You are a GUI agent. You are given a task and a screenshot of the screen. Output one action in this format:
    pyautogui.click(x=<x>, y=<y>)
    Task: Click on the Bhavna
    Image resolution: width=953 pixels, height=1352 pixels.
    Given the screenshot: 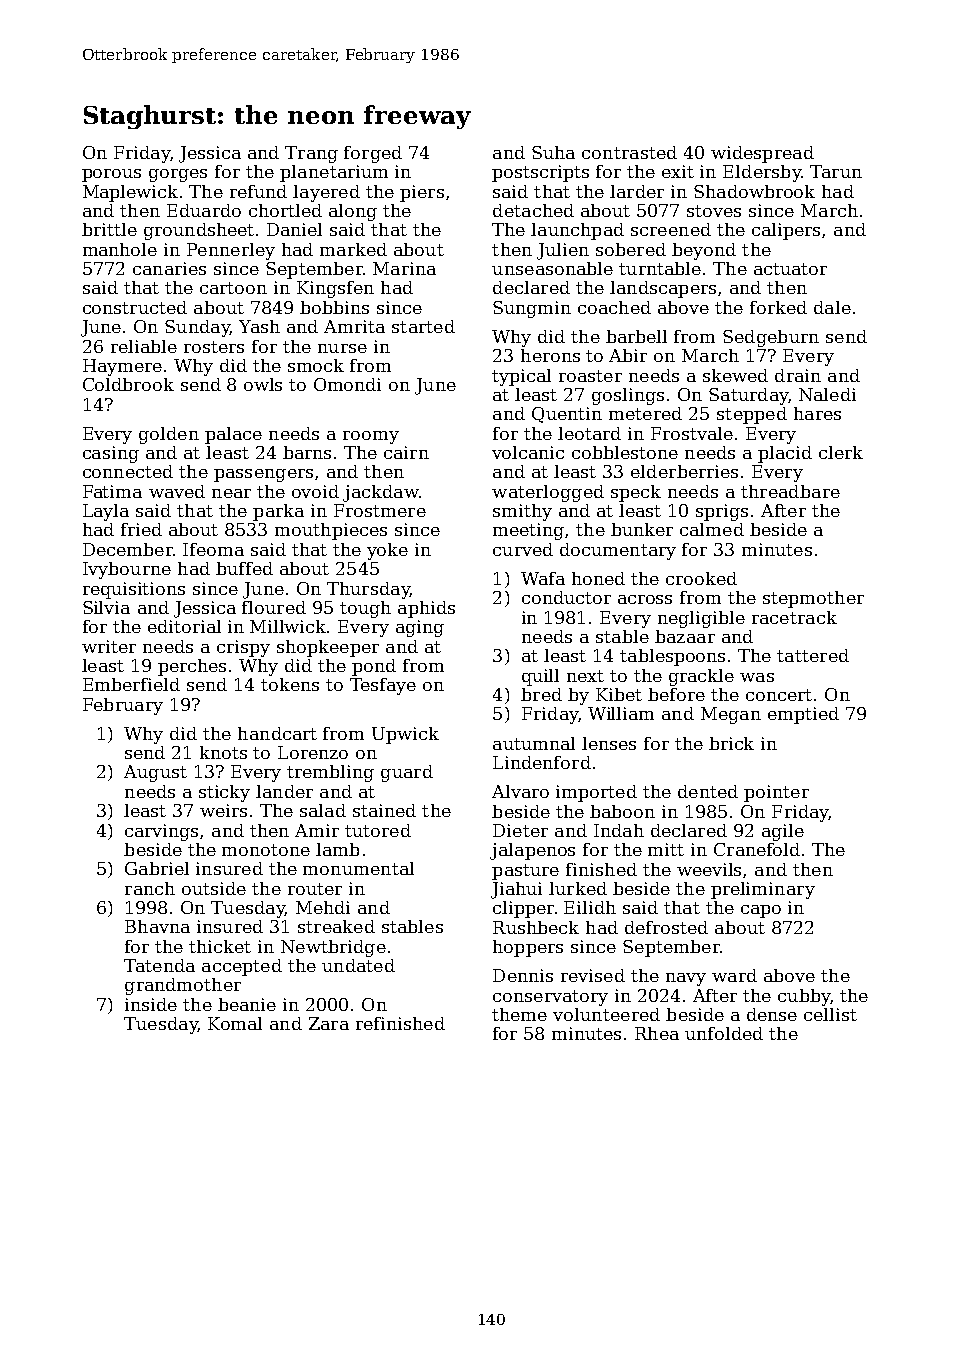 What is the action you would take?
    pyautogui.click(x=157, y=926)
